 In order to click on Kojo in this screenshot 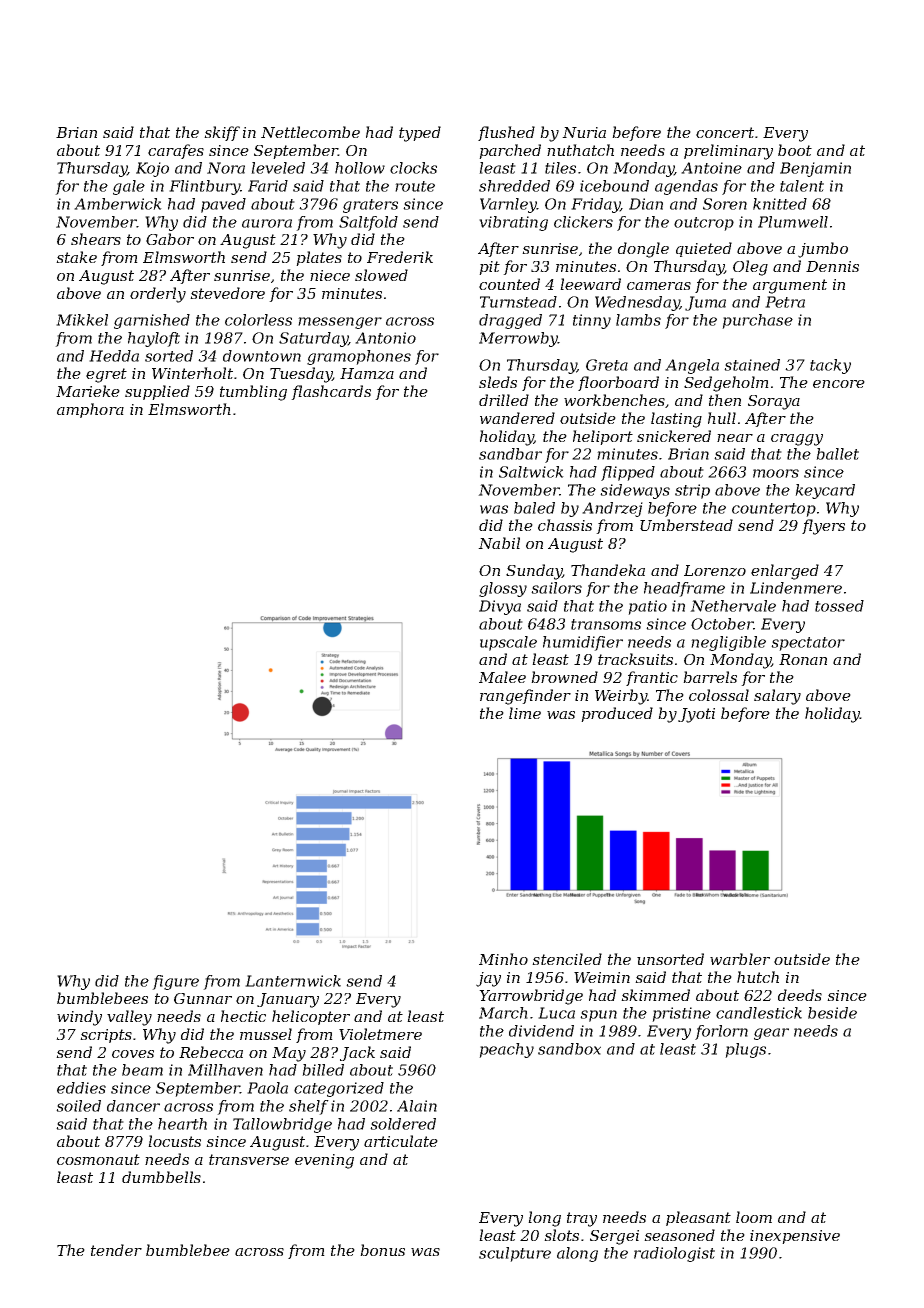, I will do `click(152, 169)`.
